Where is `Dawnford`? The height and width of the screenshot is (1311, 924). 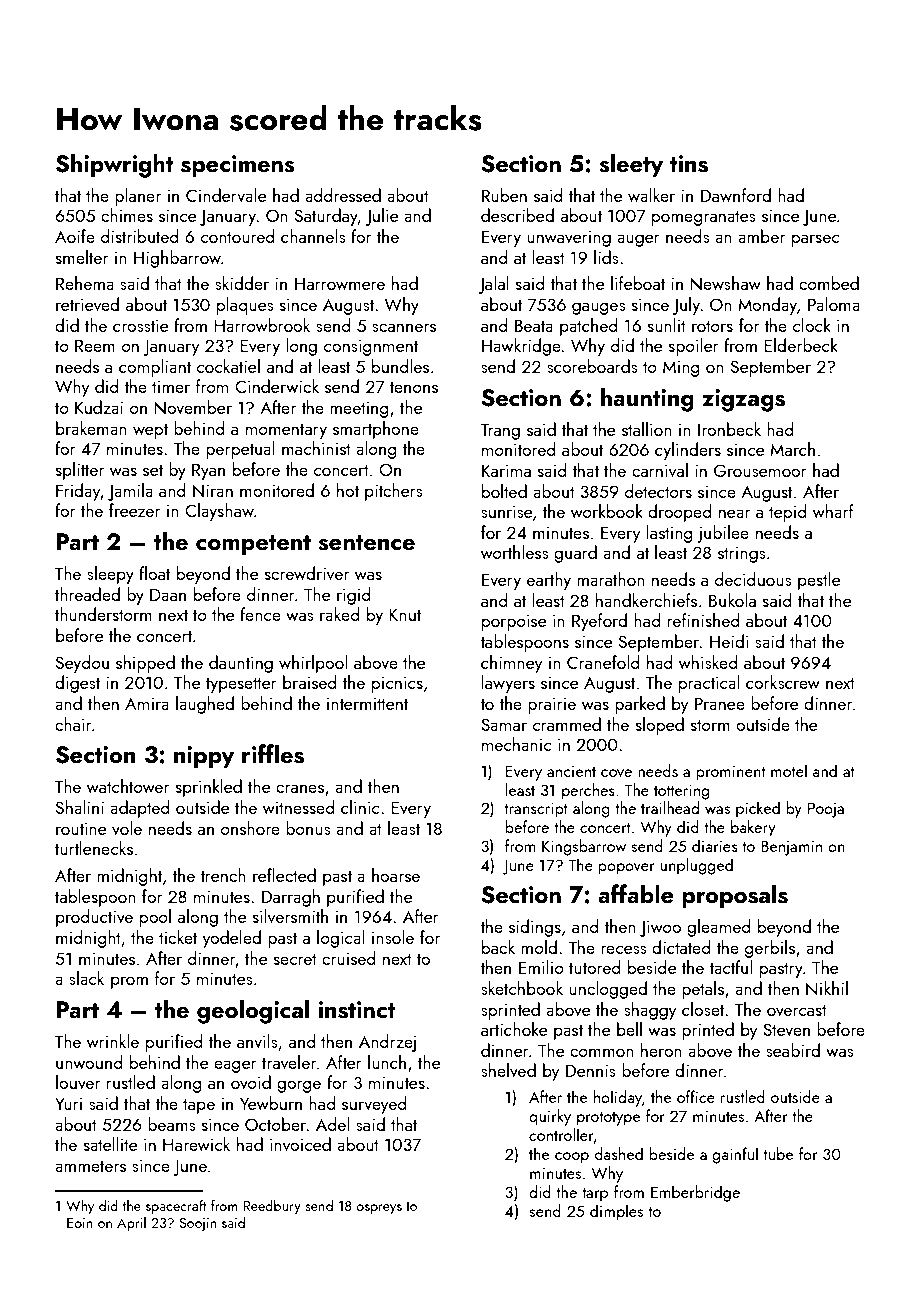
Dawnford is located at coordinates (736, 195).
